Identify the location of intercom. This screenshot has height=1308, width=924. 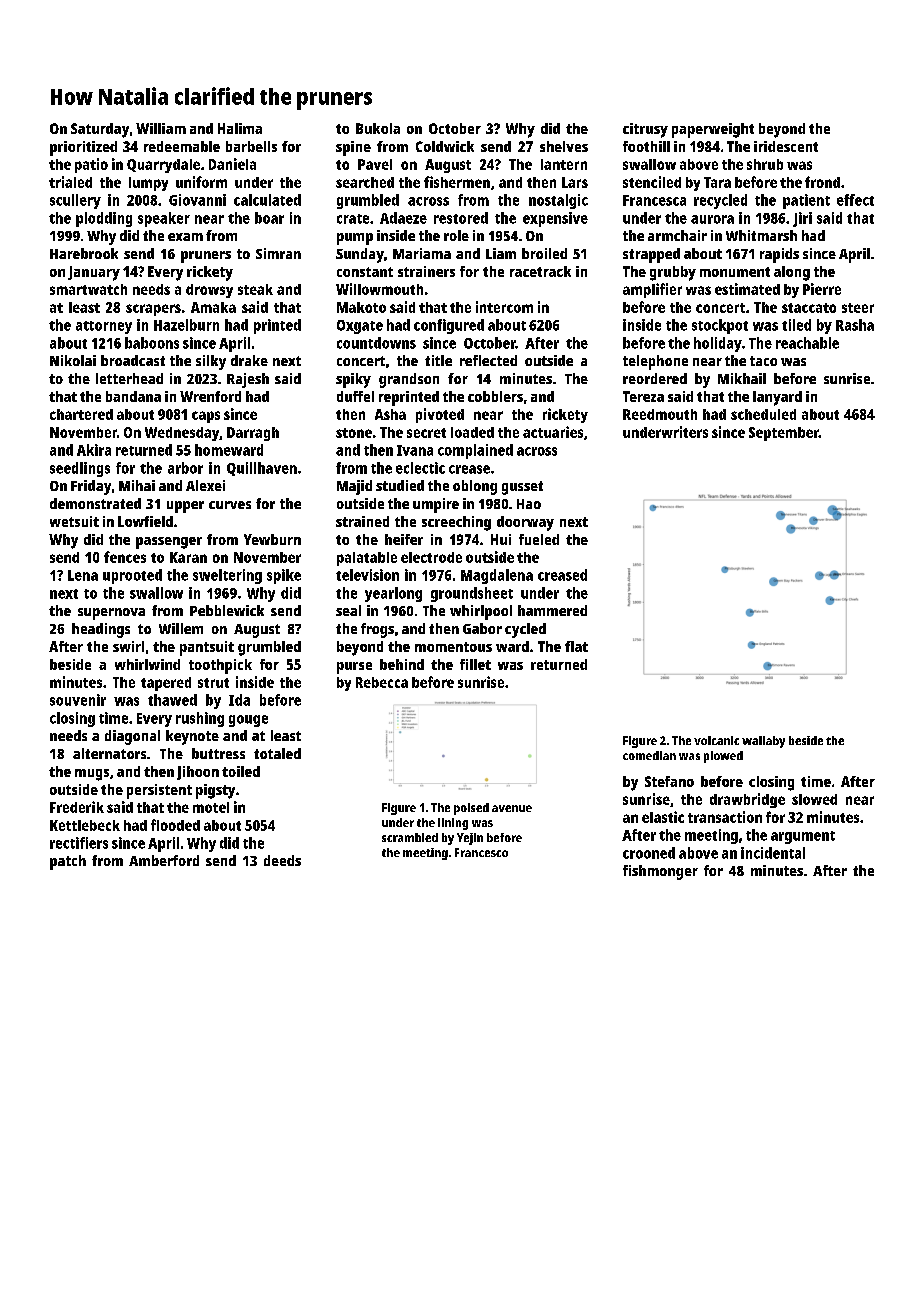
(504, 307).
